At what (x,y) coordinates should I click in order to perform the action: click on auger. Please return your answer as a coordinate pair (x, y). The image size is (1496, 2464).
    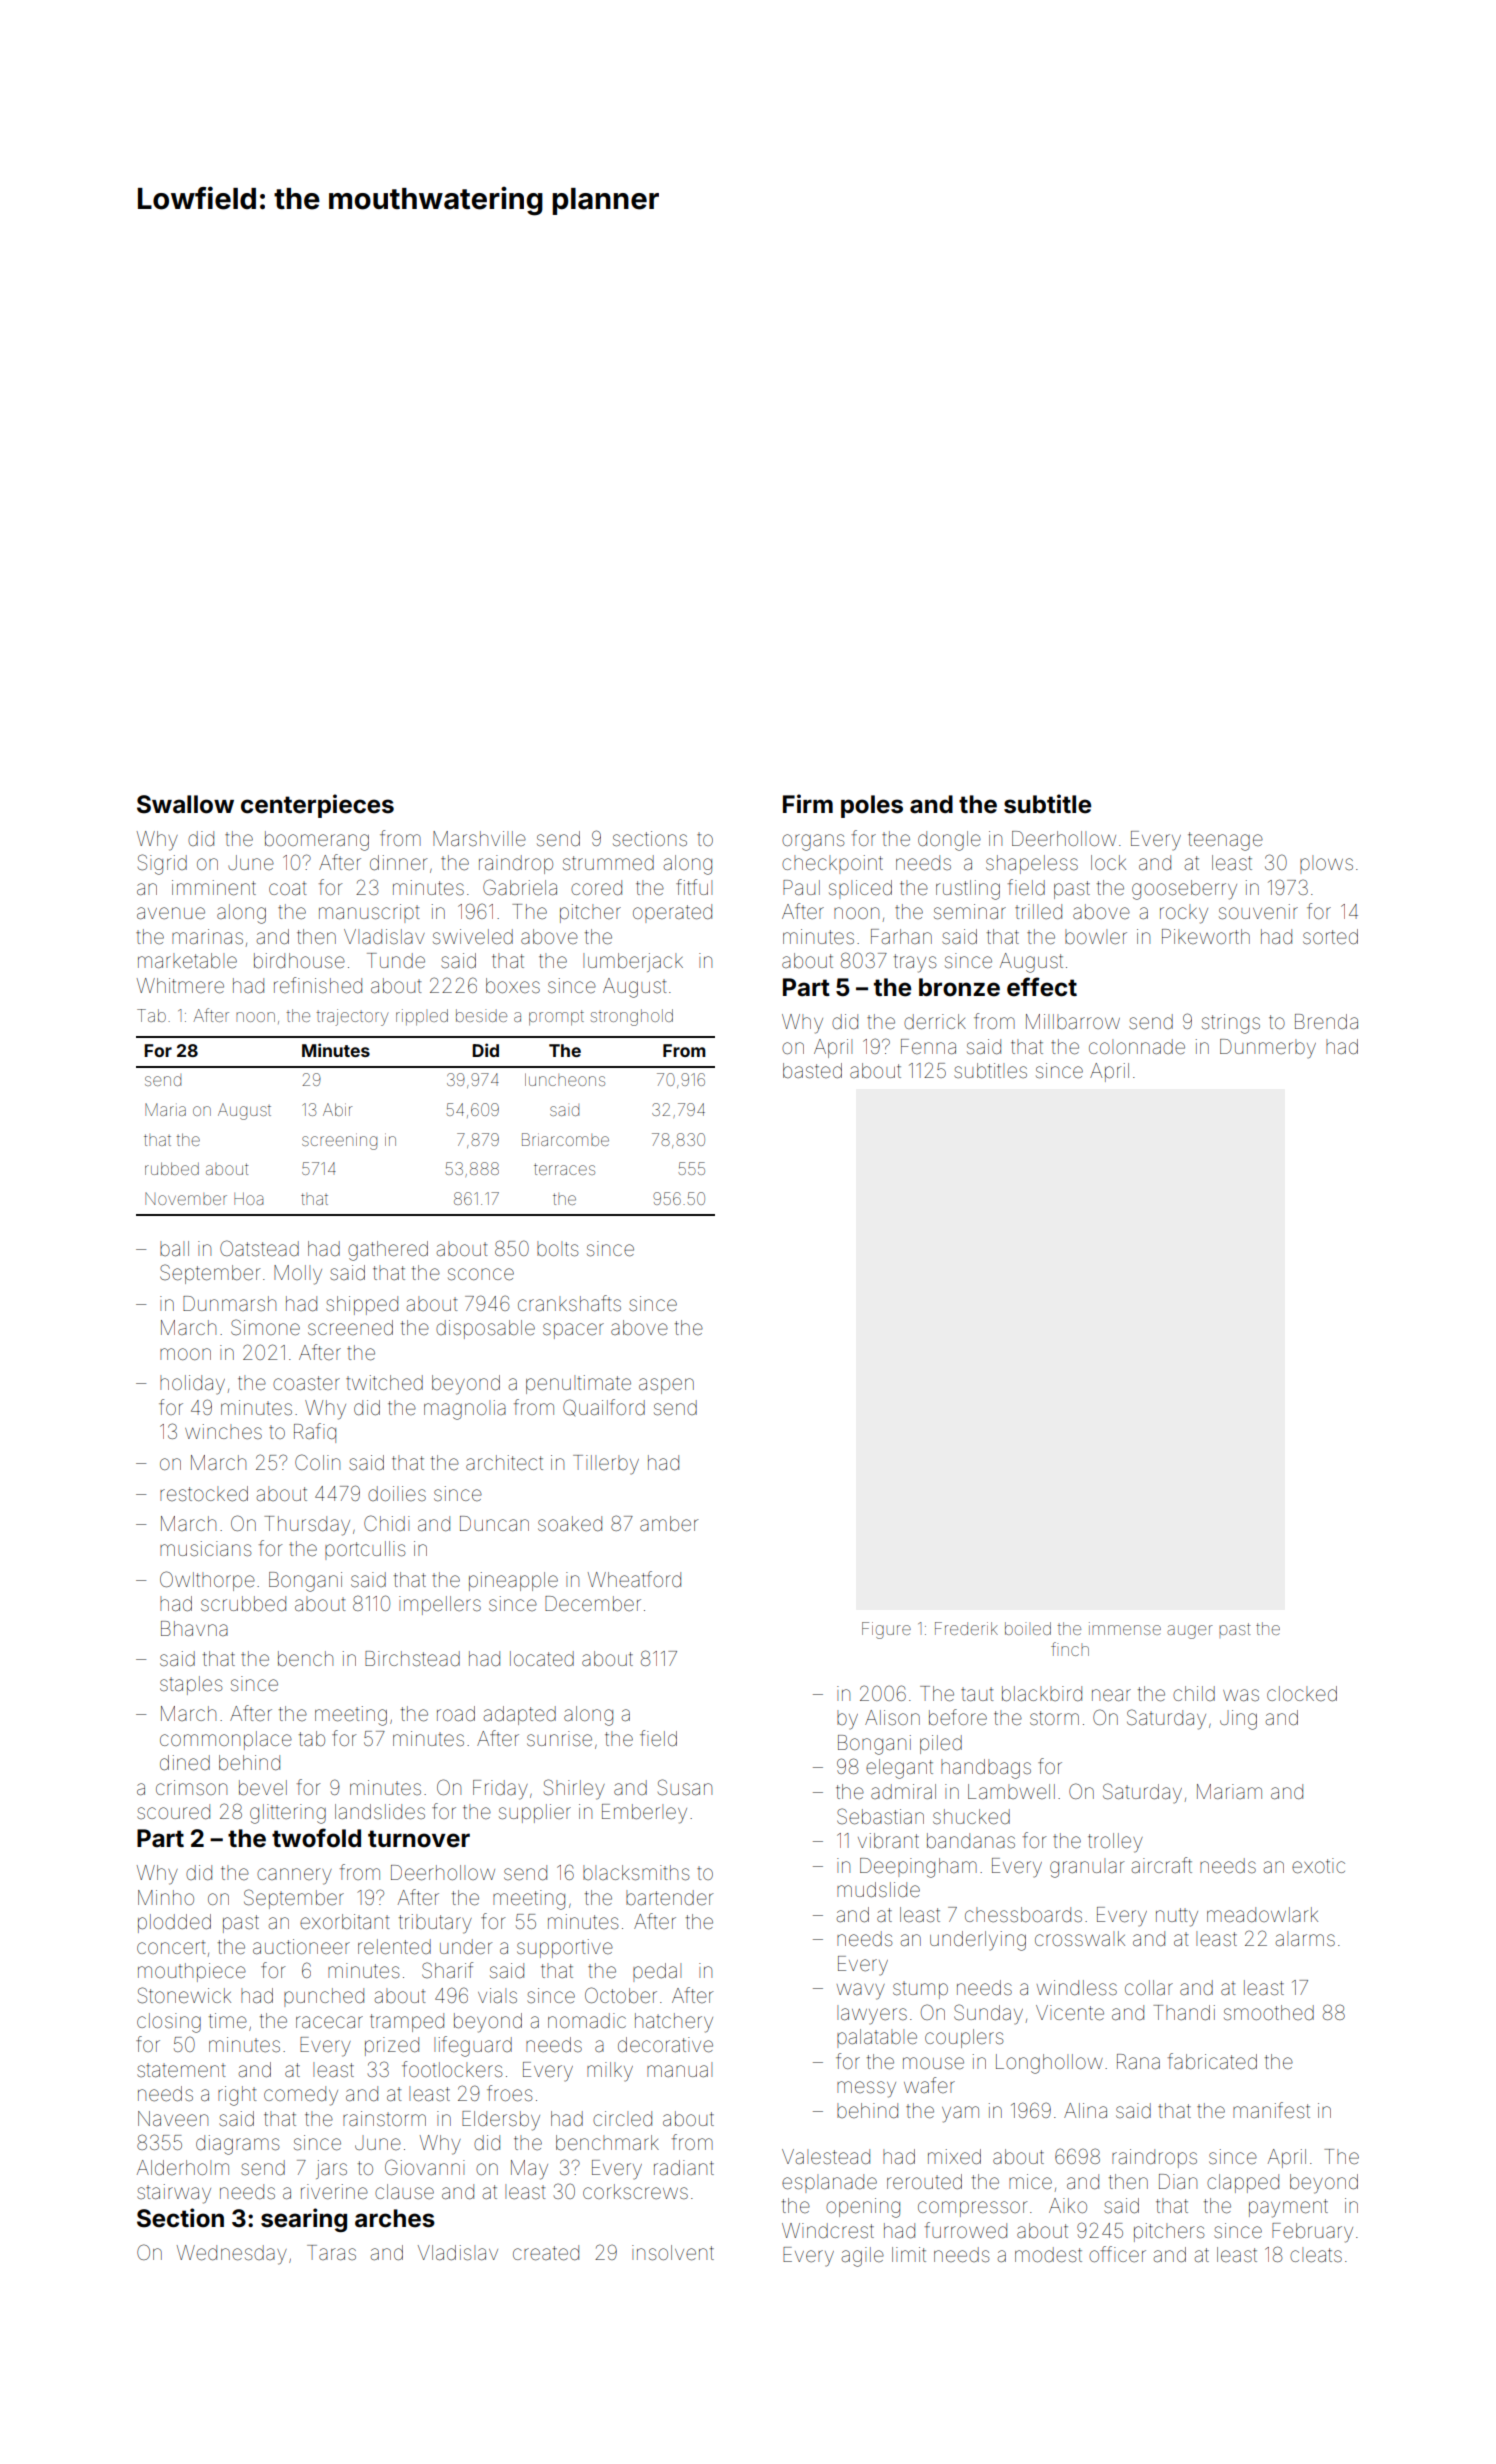
    Looking at the image, I should click on (1190, 1632).
